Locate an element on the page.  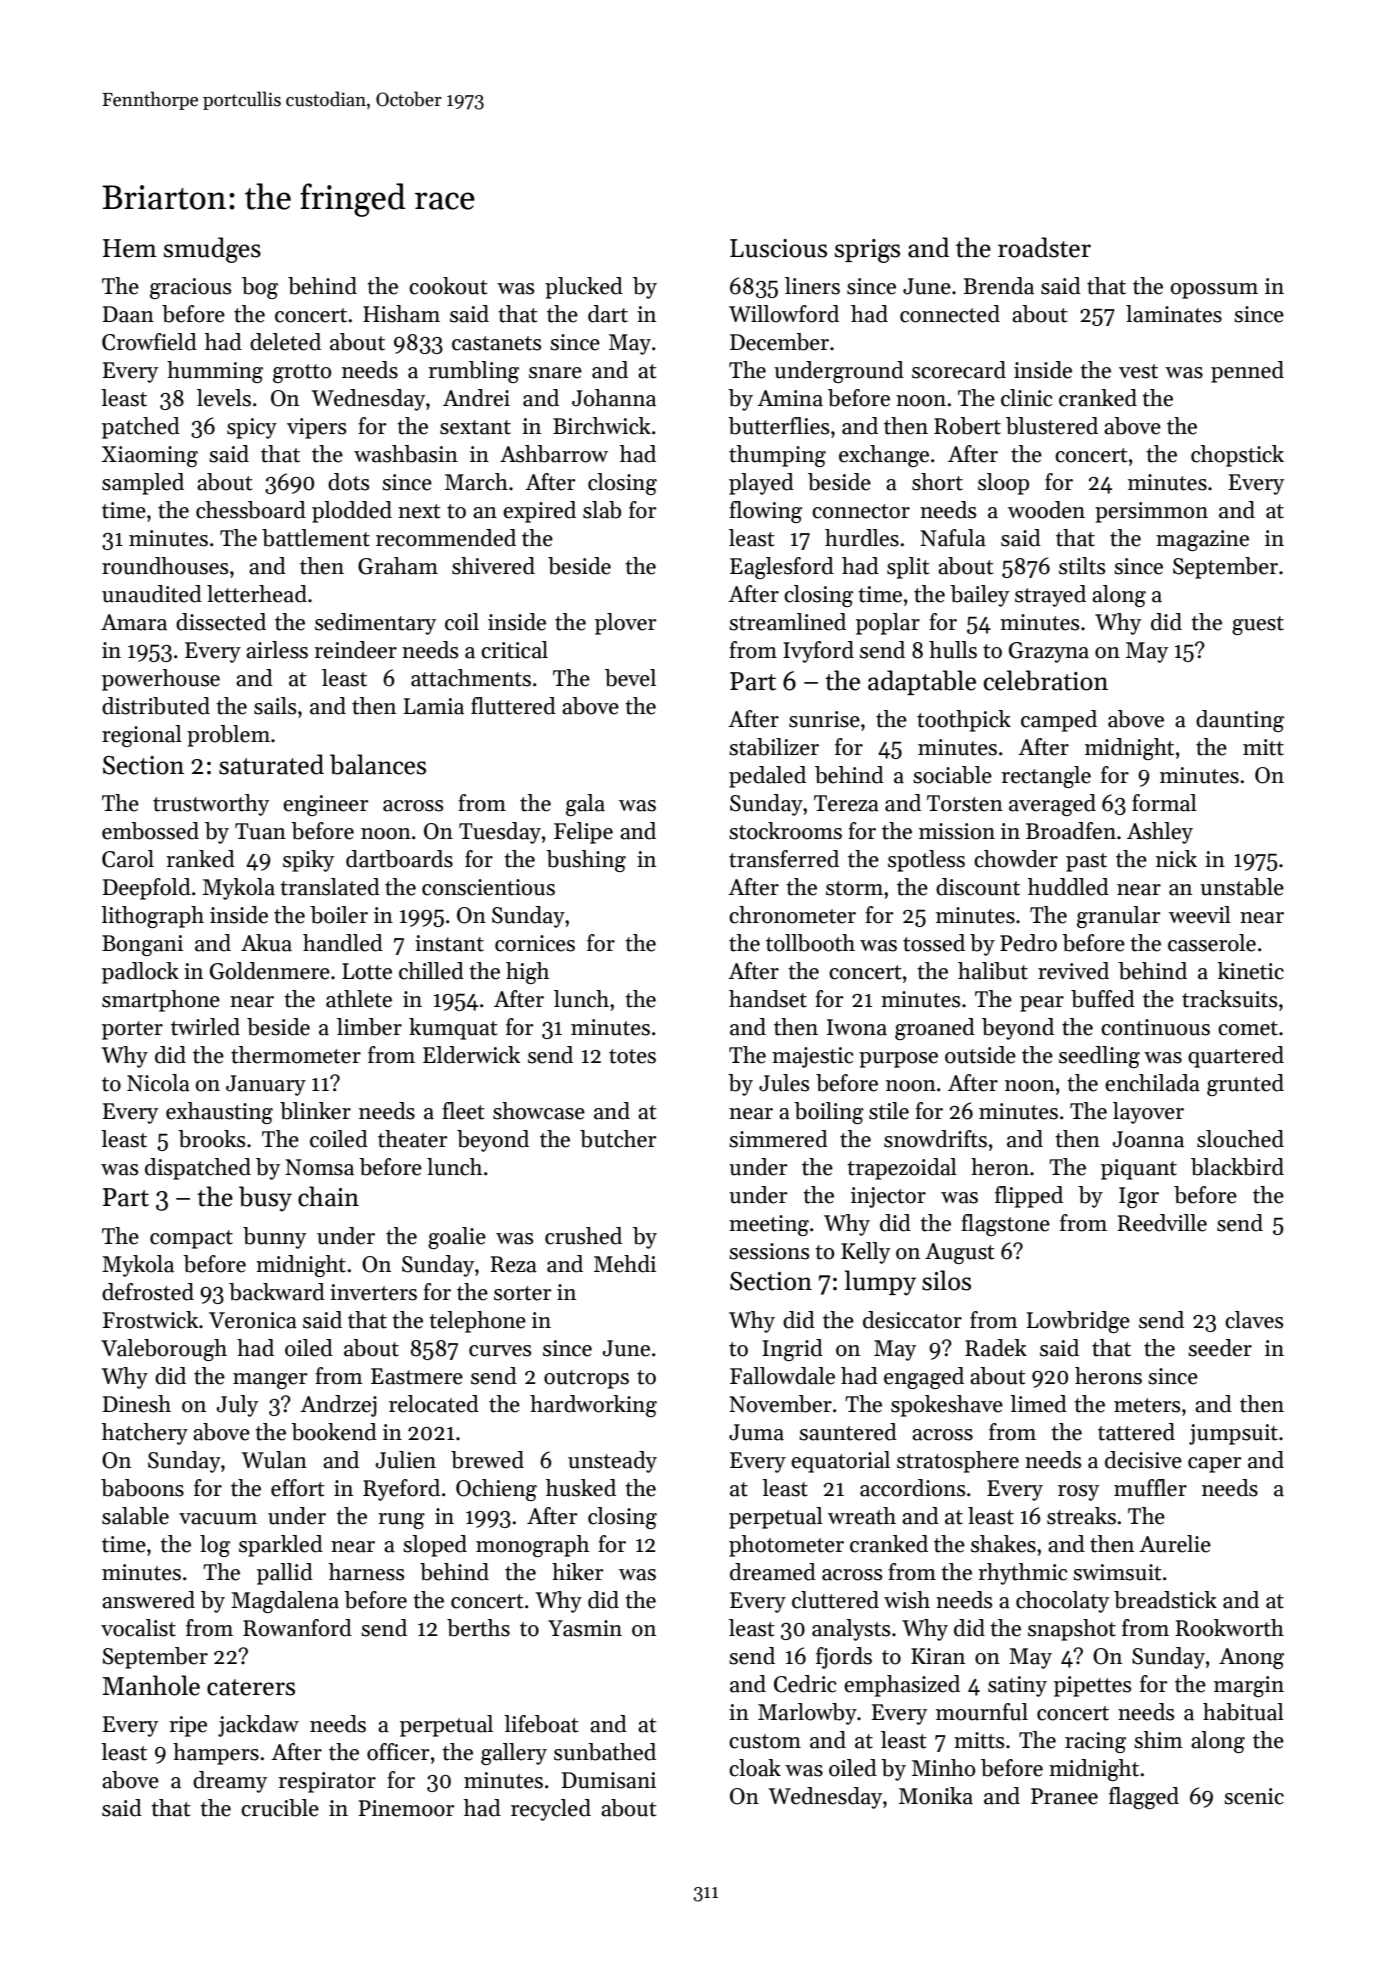
backward is located at coordinates (277, 1292).
